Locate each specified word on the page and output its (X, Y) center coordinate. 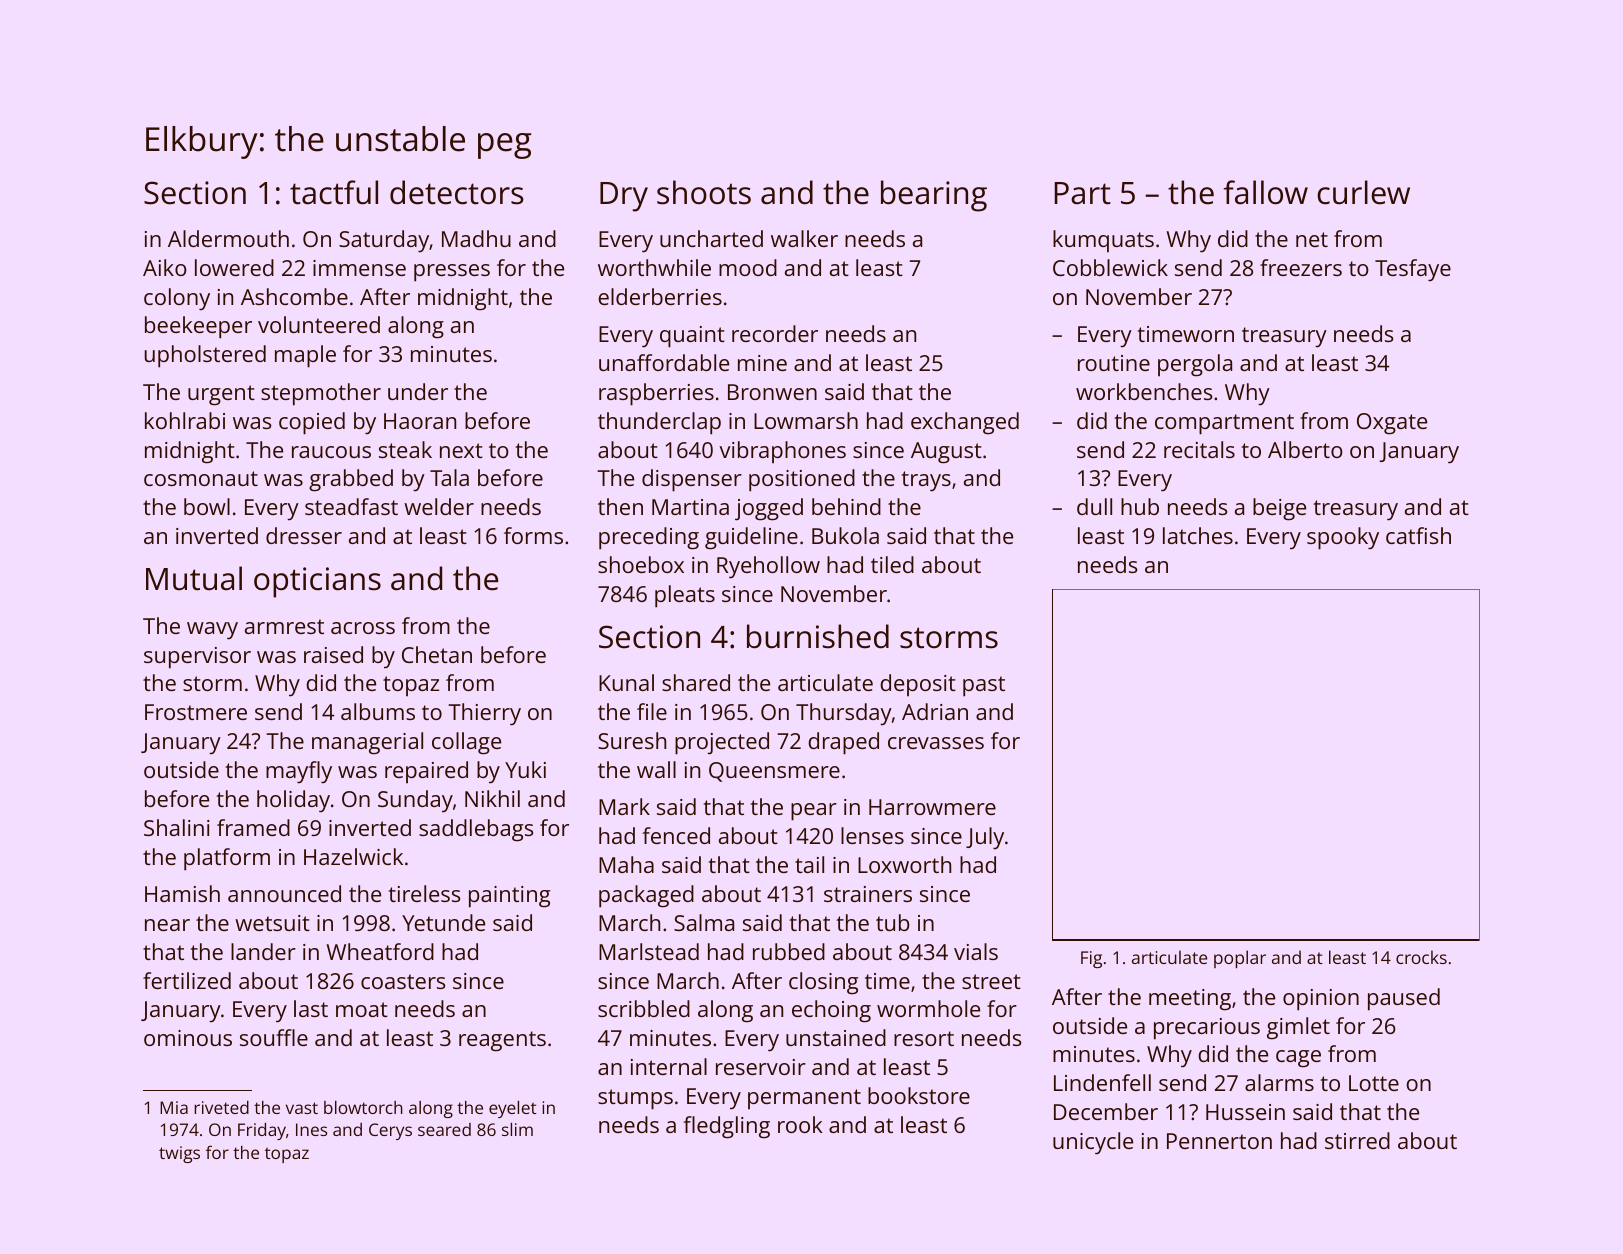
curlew (1363, 192)
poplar (1240, 959)
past (984, 686)
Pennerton (1219, 1141)
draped (843, 743)
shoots (704, 192)
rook (800, 1124)
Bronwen (772, 392)
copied (312, 423)
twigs (179, 1154)
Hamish (182, 893)
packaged (646, 896)
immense (359, 268)
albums (378, 711)
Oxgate (1392, 424)
